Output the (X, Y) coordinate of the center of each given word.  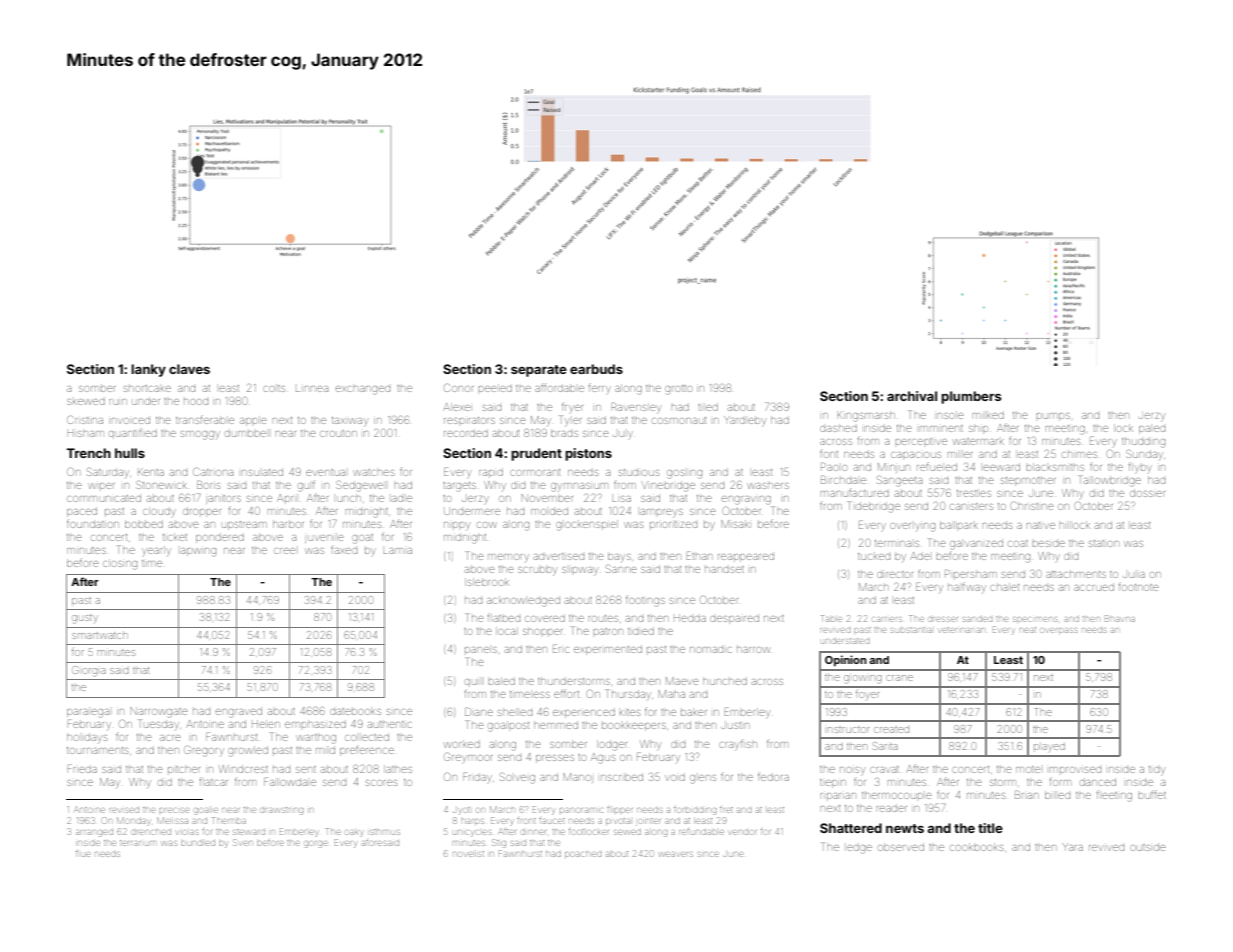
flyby (1140, 467)
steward (249, 832)
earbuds (596, 369)
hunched (725, 681)
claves (189, 369)
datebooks (355, 711)
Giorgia (89, 671)
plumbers (971, 397)
